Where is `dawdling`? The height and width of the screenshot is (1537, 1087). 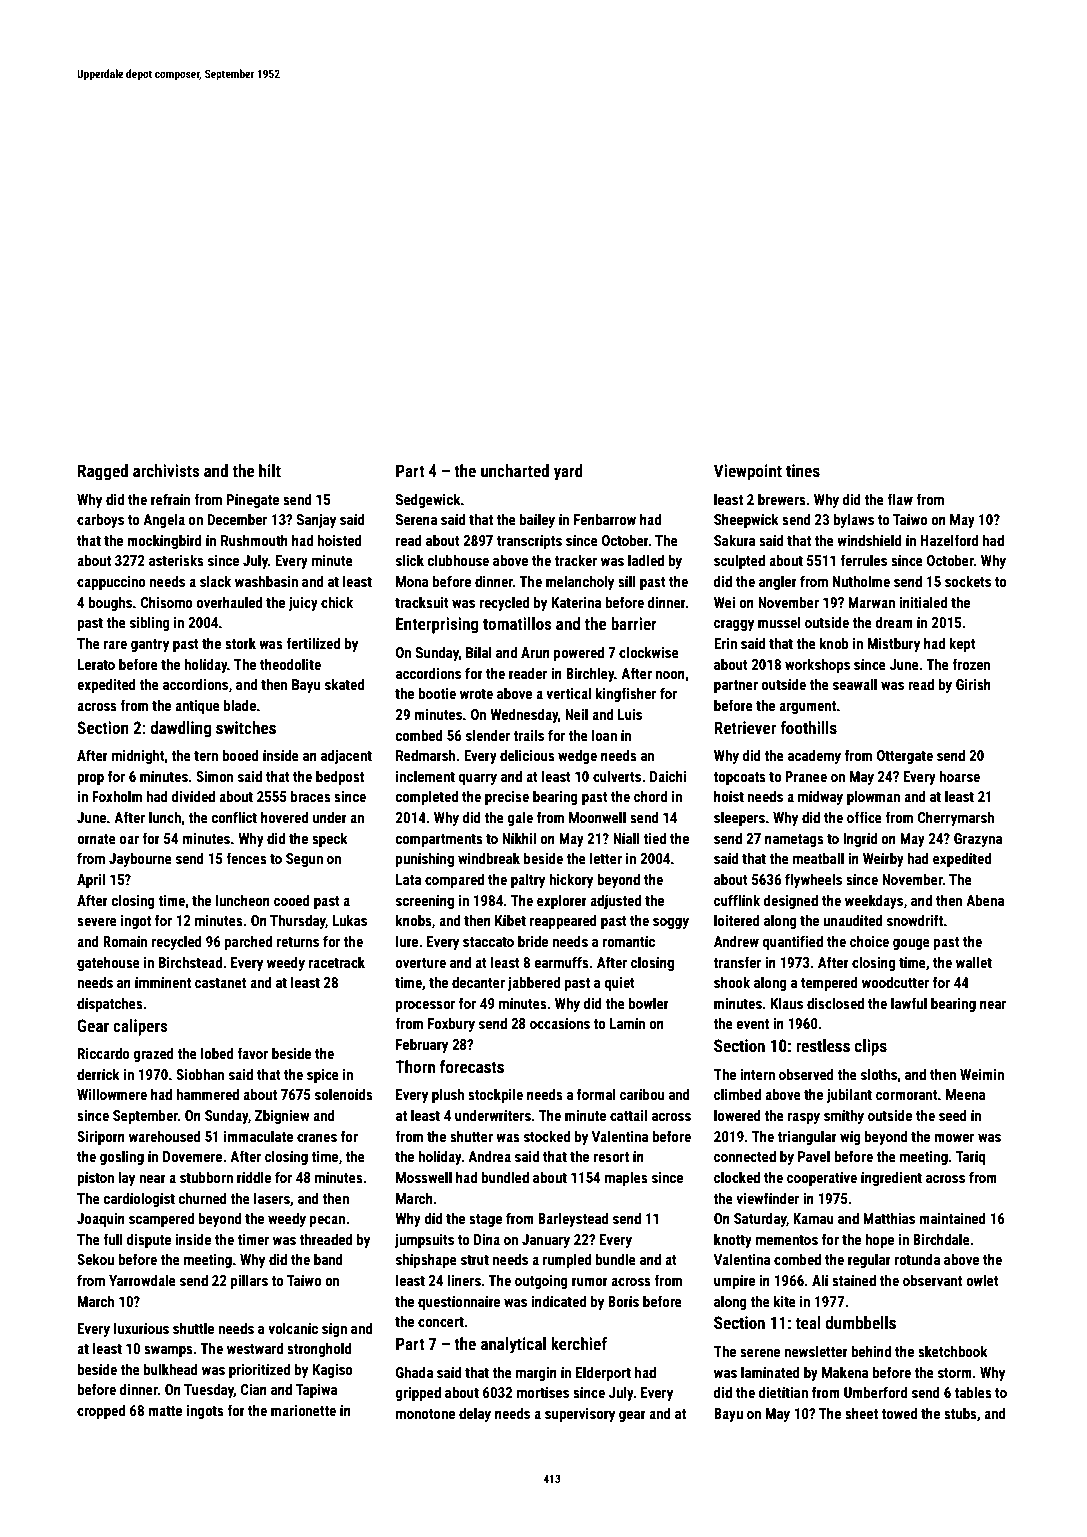
dawdling is located at coordinates (181, 729).
